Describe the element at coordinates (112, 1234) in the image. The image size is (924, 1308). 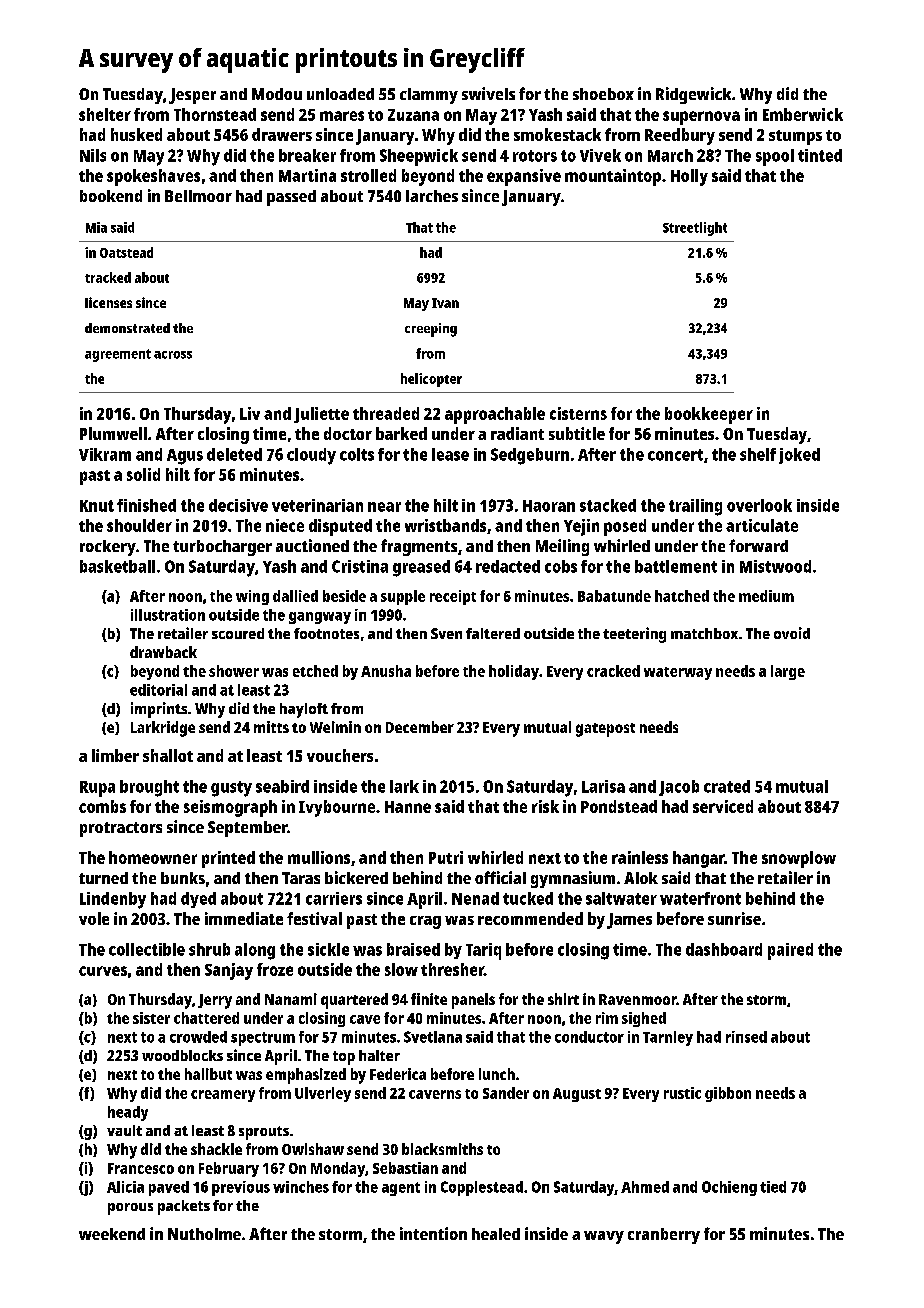
I see `weekend` at that location.
